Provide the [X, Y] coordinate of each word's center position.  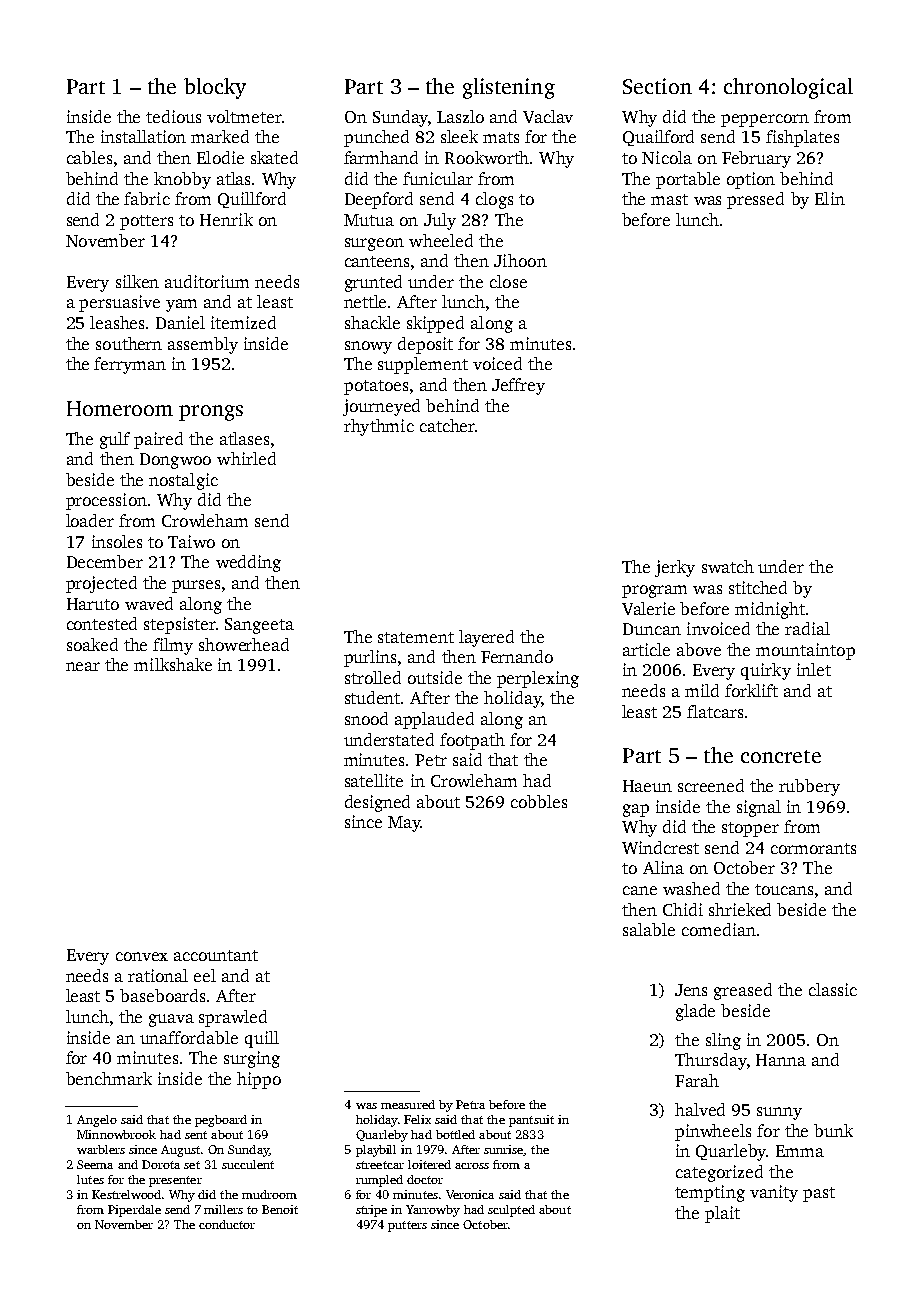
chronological [788, 88]
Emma [800, 1151]
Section [657, 86]
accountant [216, 955]
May [404, 824]
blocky [215, 88]
